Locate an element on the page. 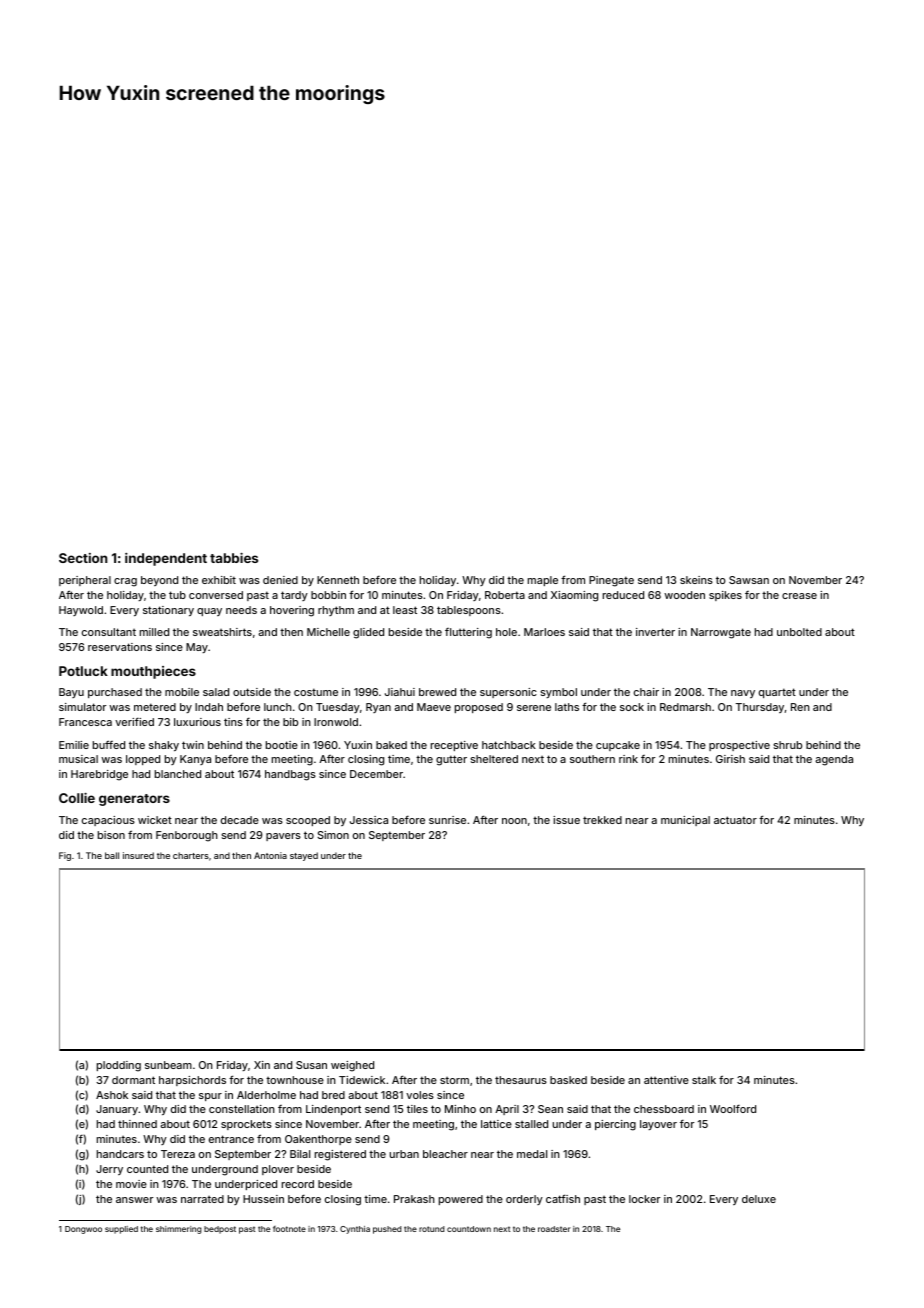 This document has height=1308, width=924. tabbies is located at coordinates (234, 558).
